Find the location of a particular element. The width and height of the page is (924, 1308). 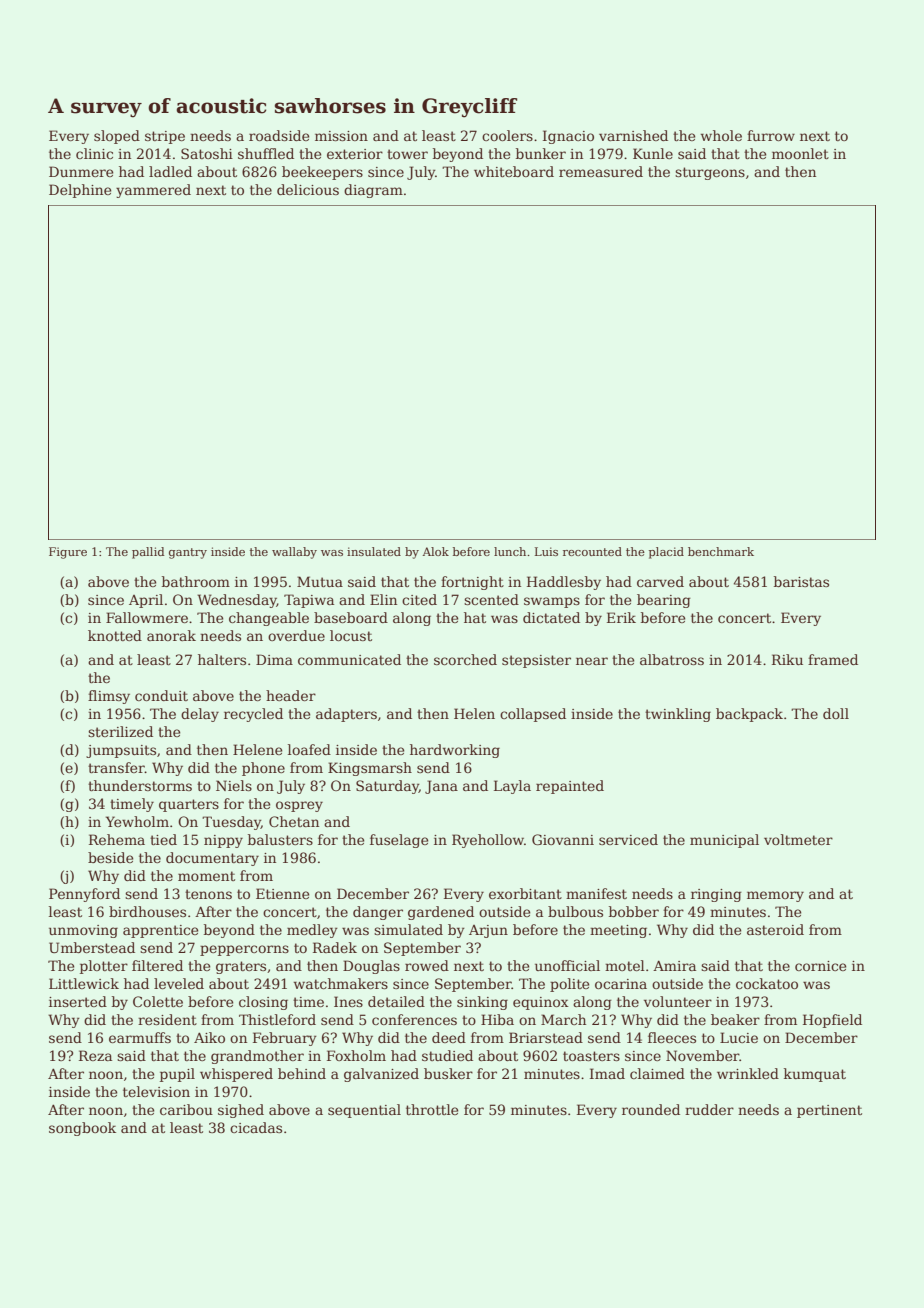

fuselage is located at coordinates (399, 841).
